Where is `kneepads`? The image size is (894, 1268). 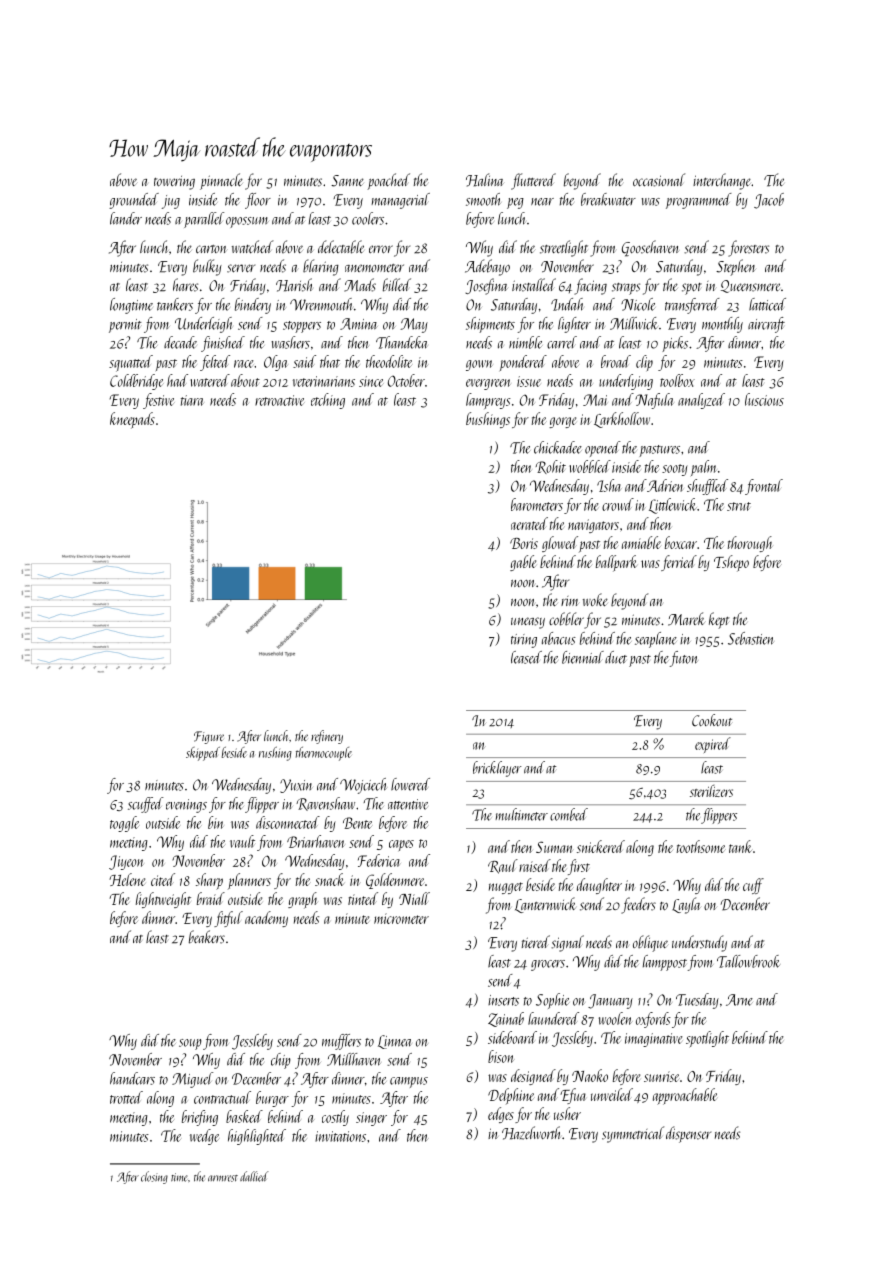 kneepads is located at coordinates (132, 420).
